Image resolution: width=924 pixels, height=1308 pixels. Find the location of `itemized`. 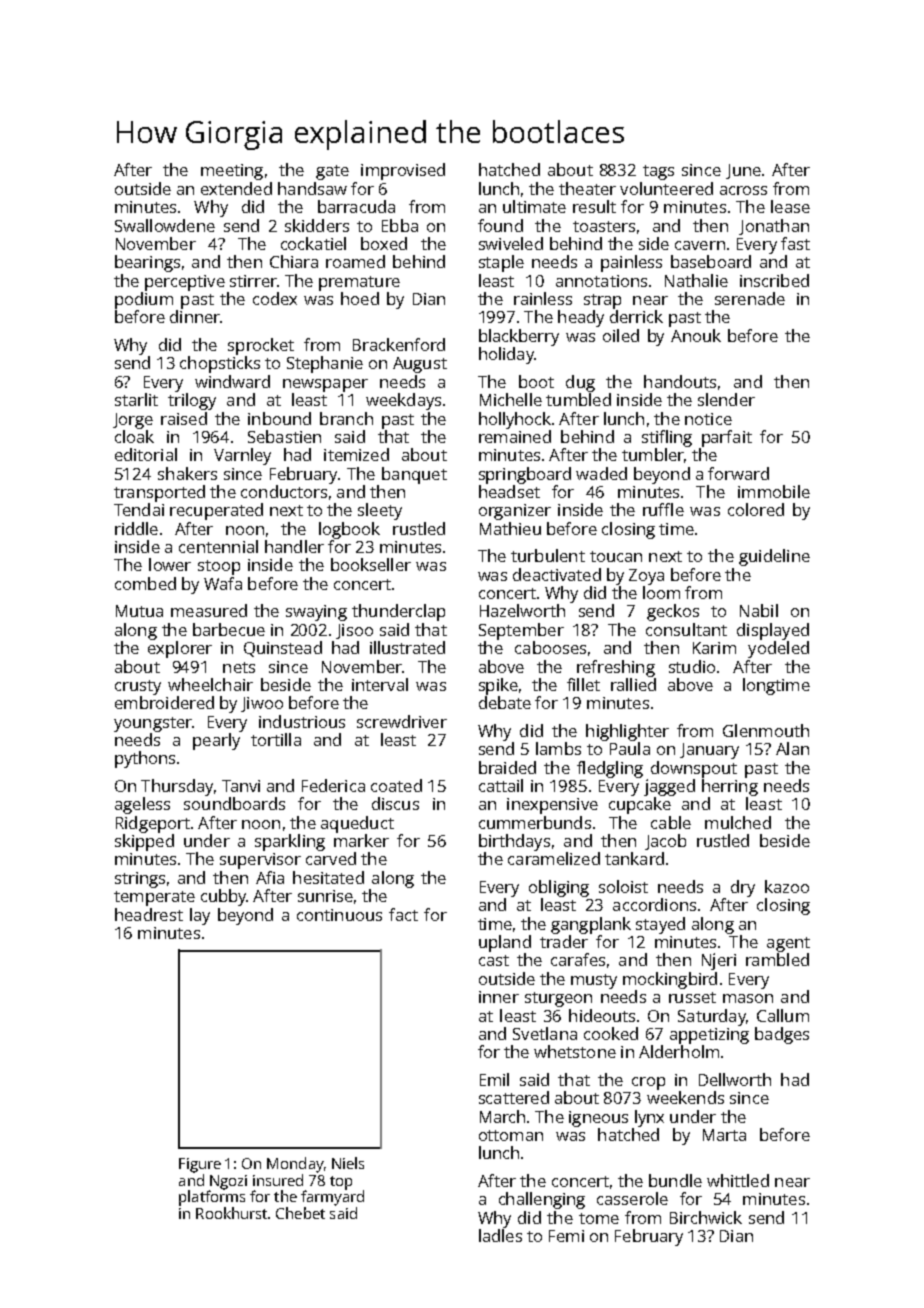

itemized is located at coordinates (356, 454).
